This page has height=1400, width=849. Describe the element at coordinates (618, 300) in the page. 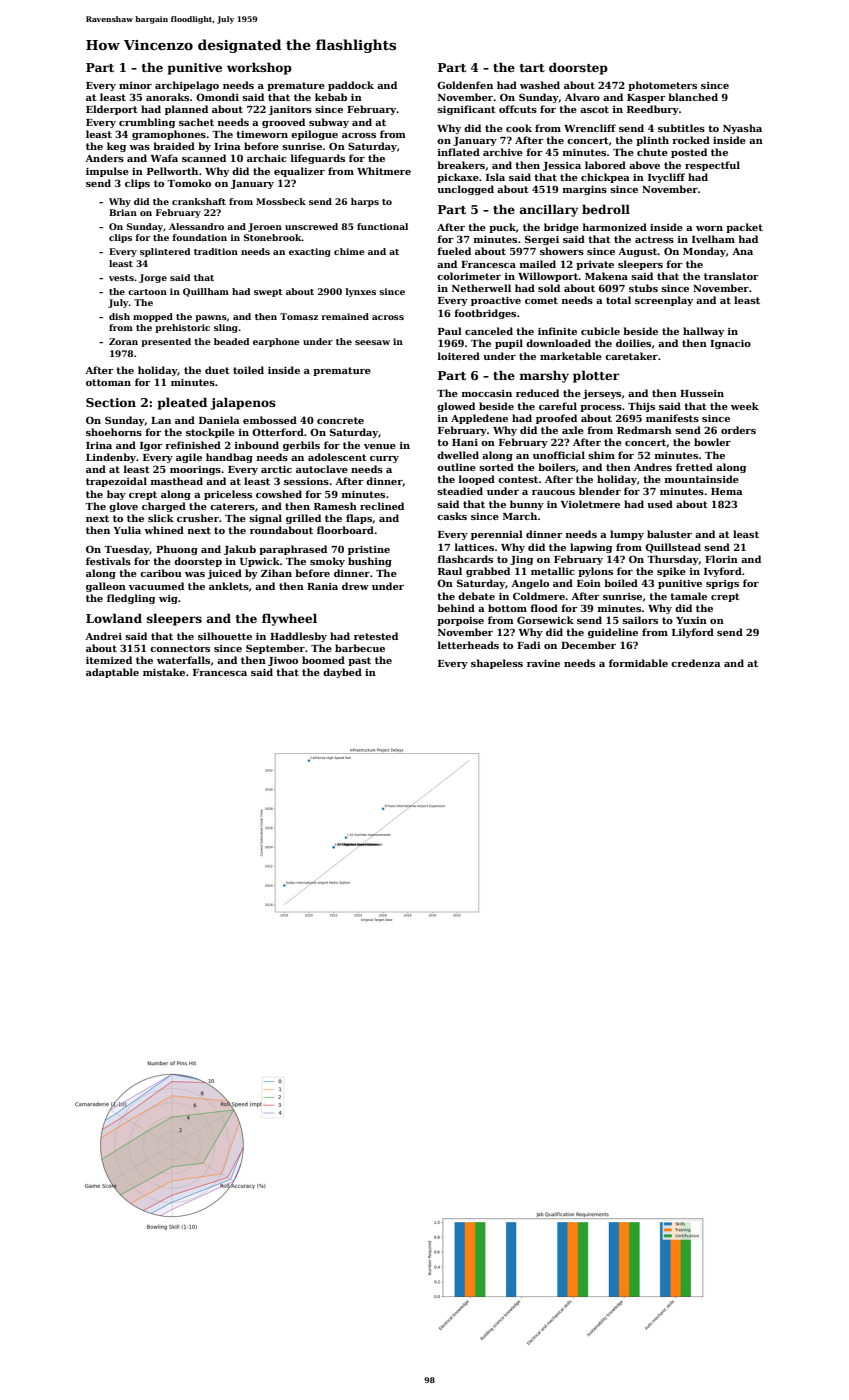

I see `total` at that location.
